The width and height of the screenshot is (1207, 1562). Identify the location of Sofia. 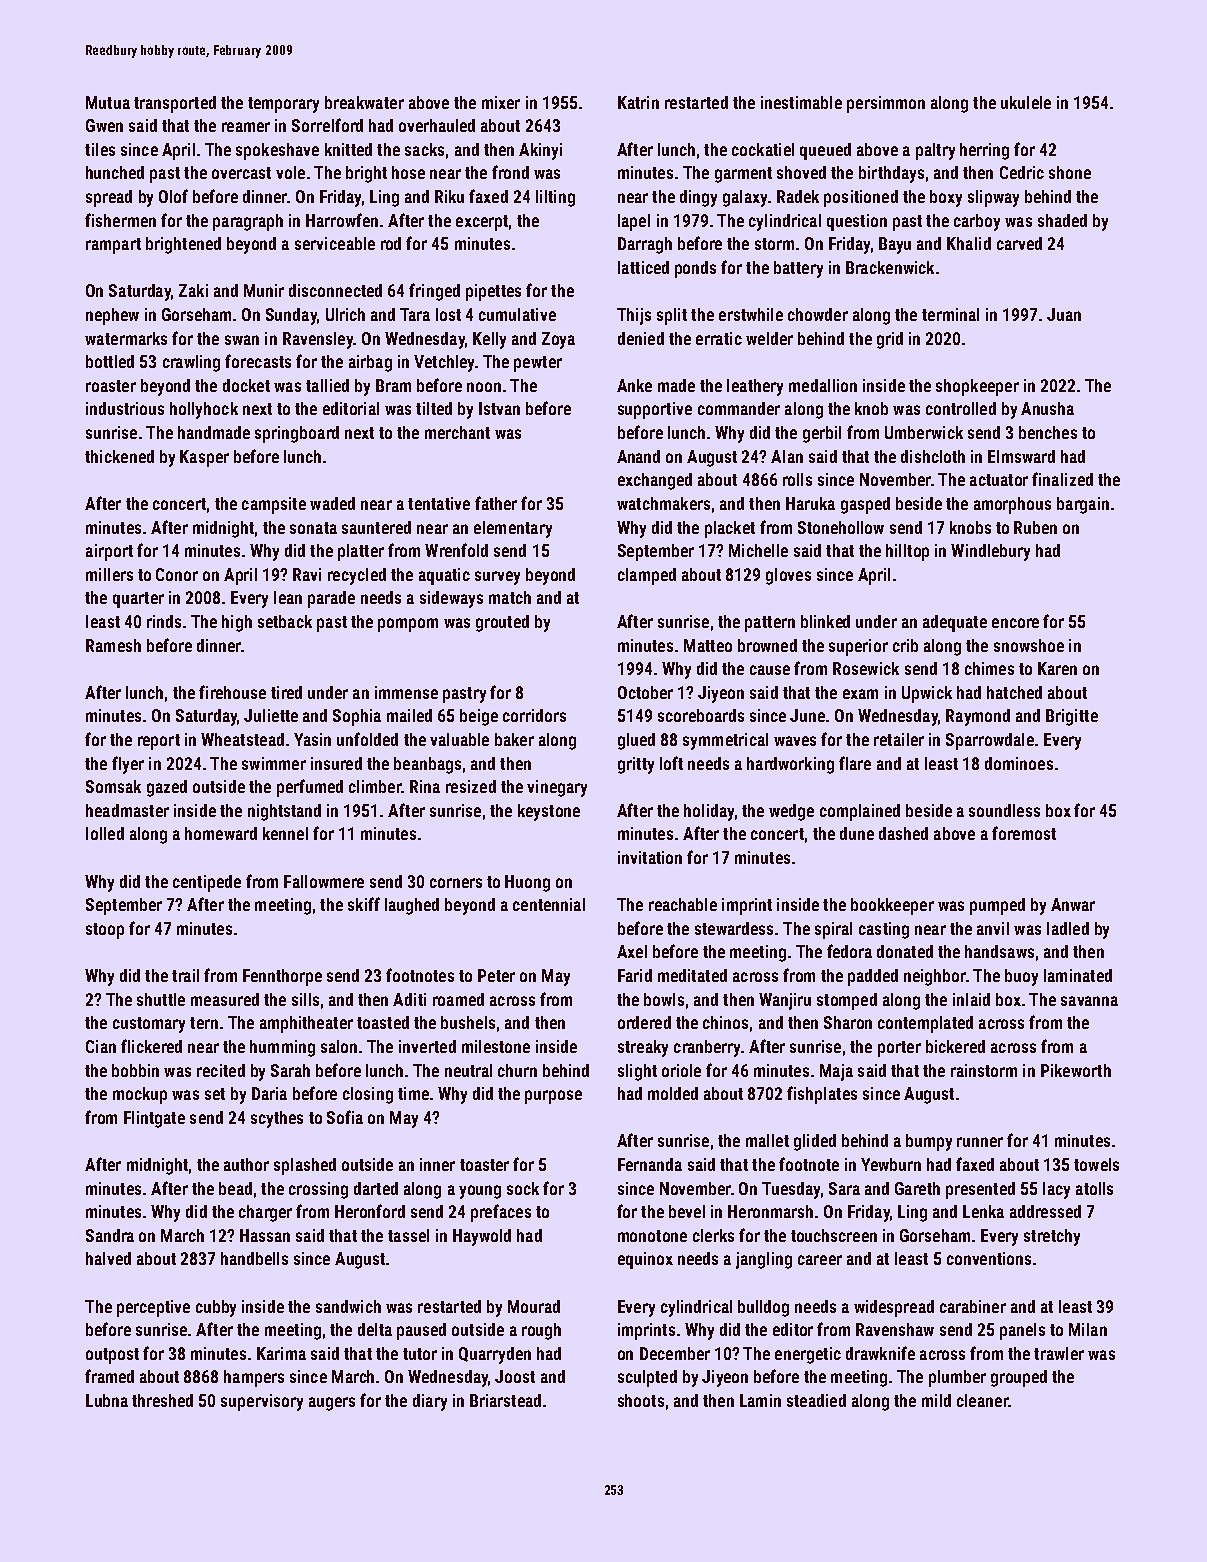
(345, 1117).
